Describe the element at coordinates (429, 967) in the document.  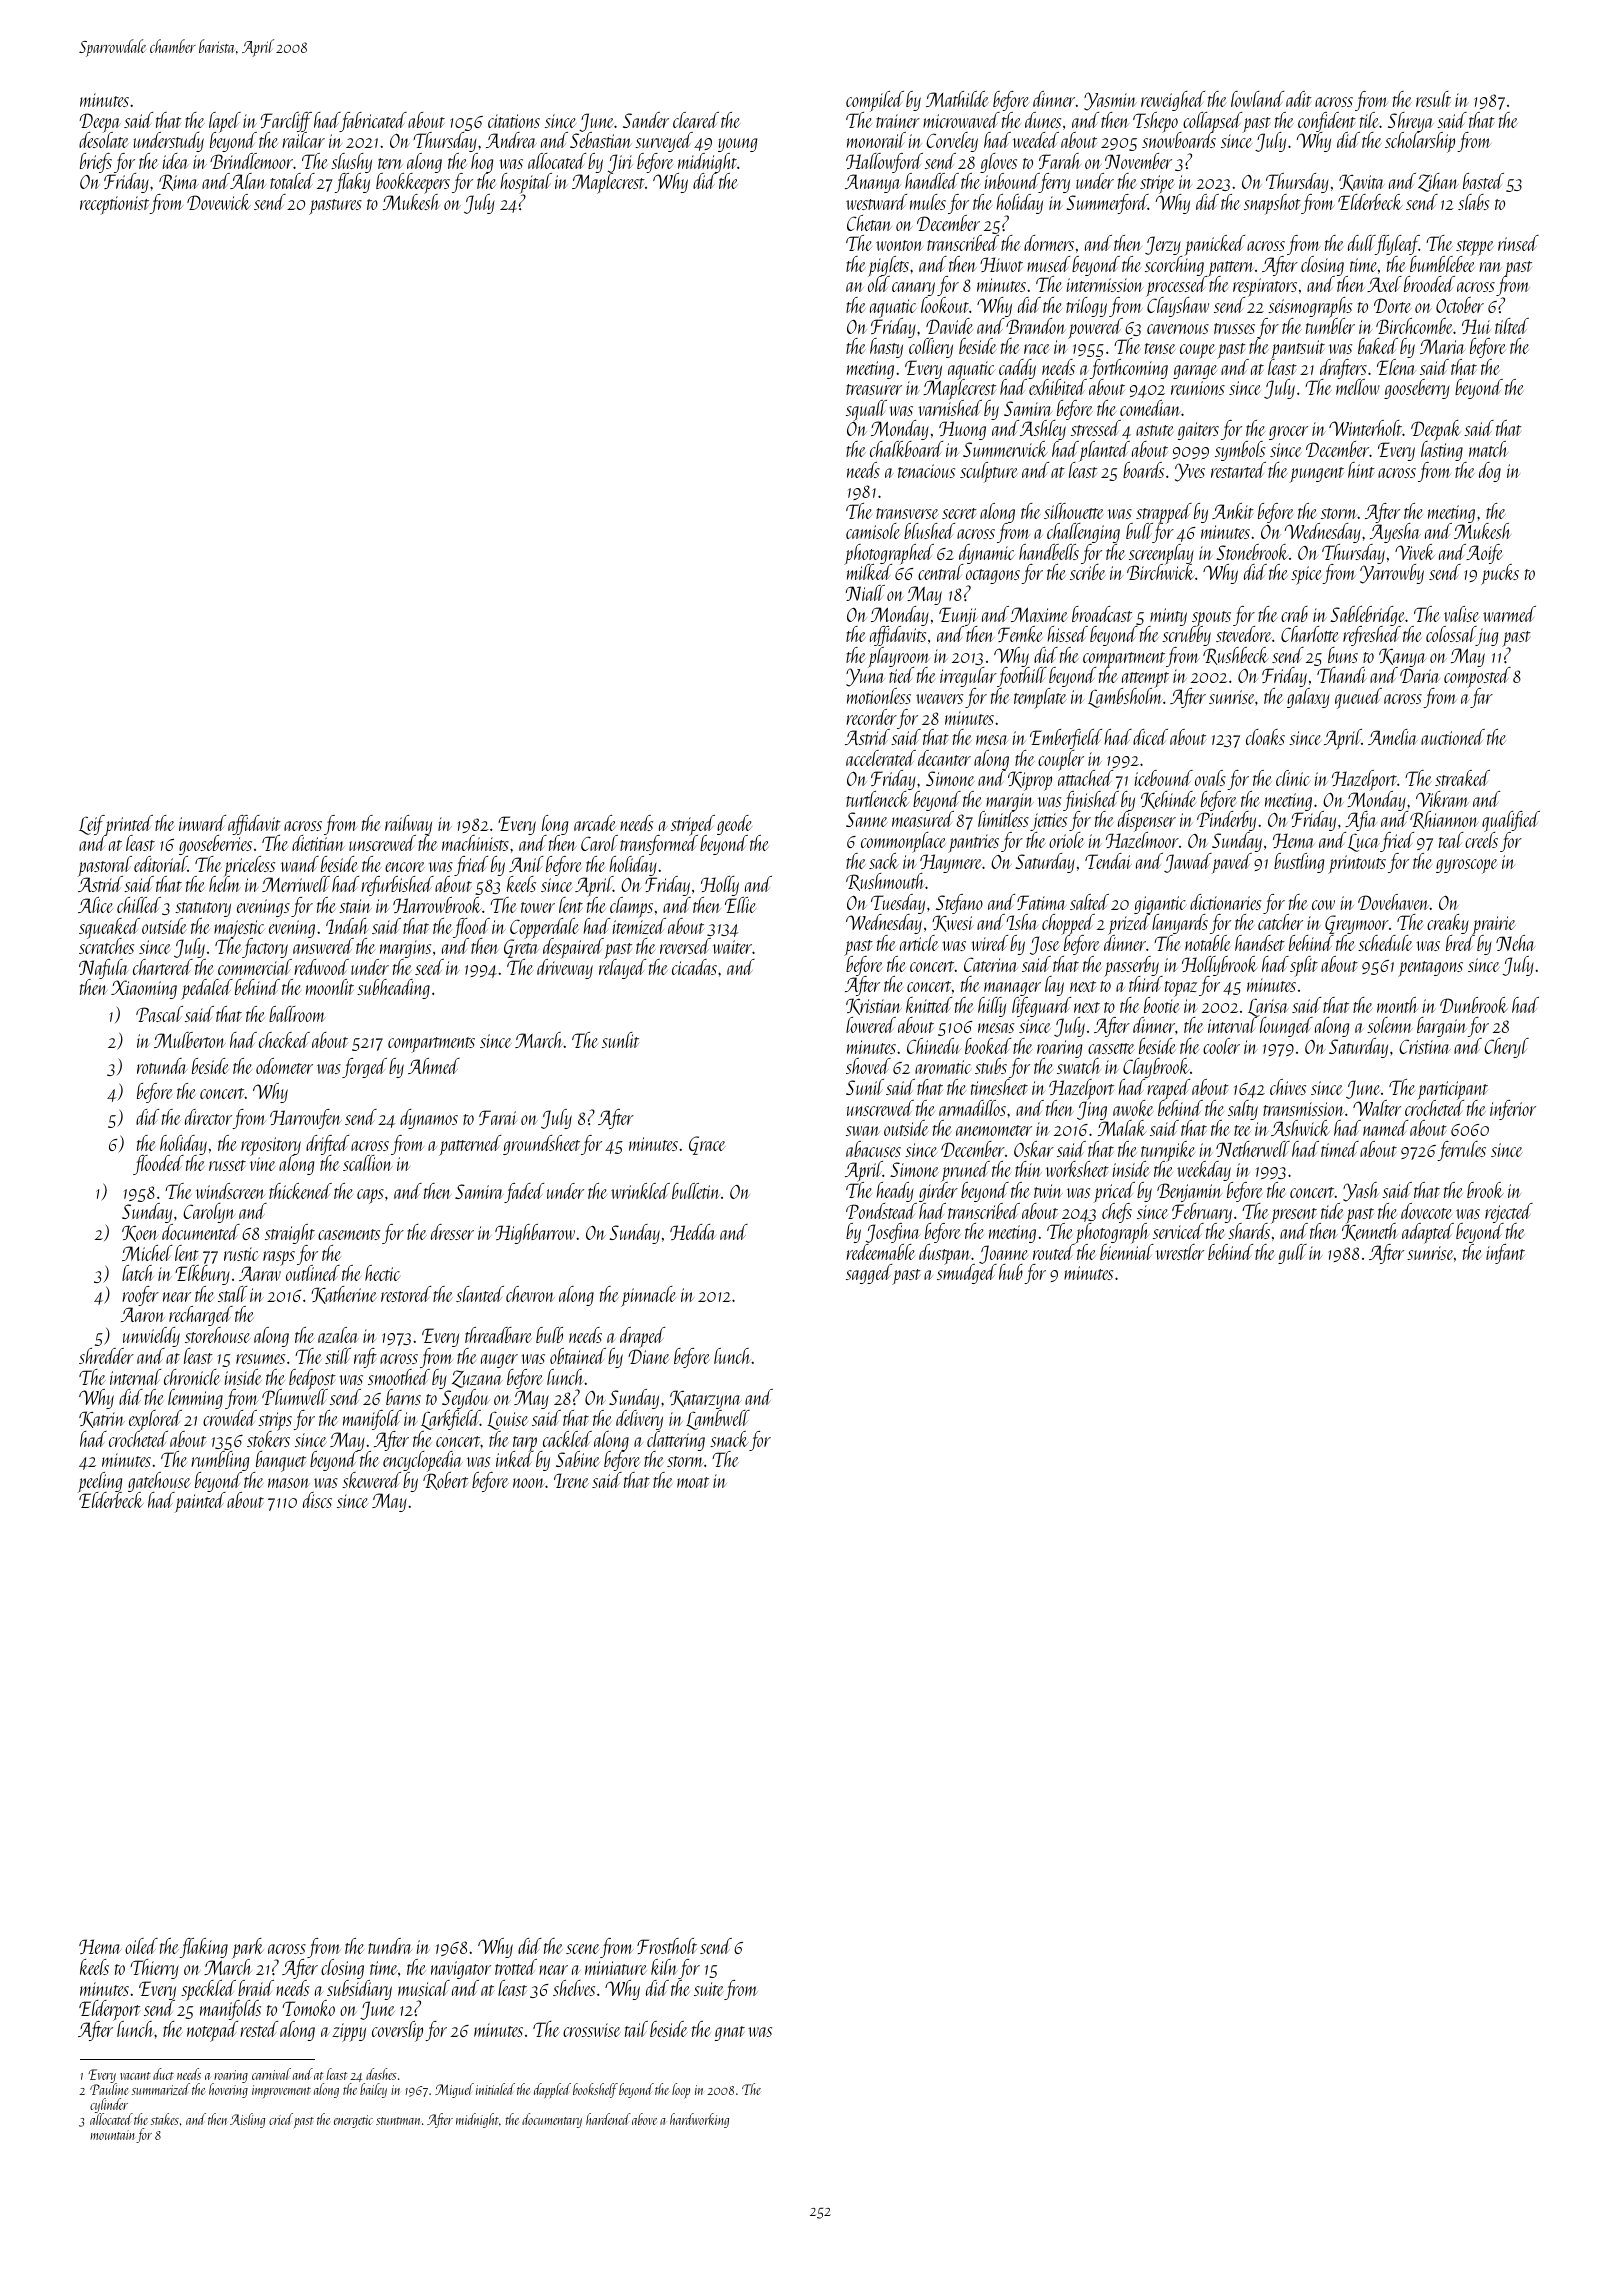
I see `seed` at that location.
